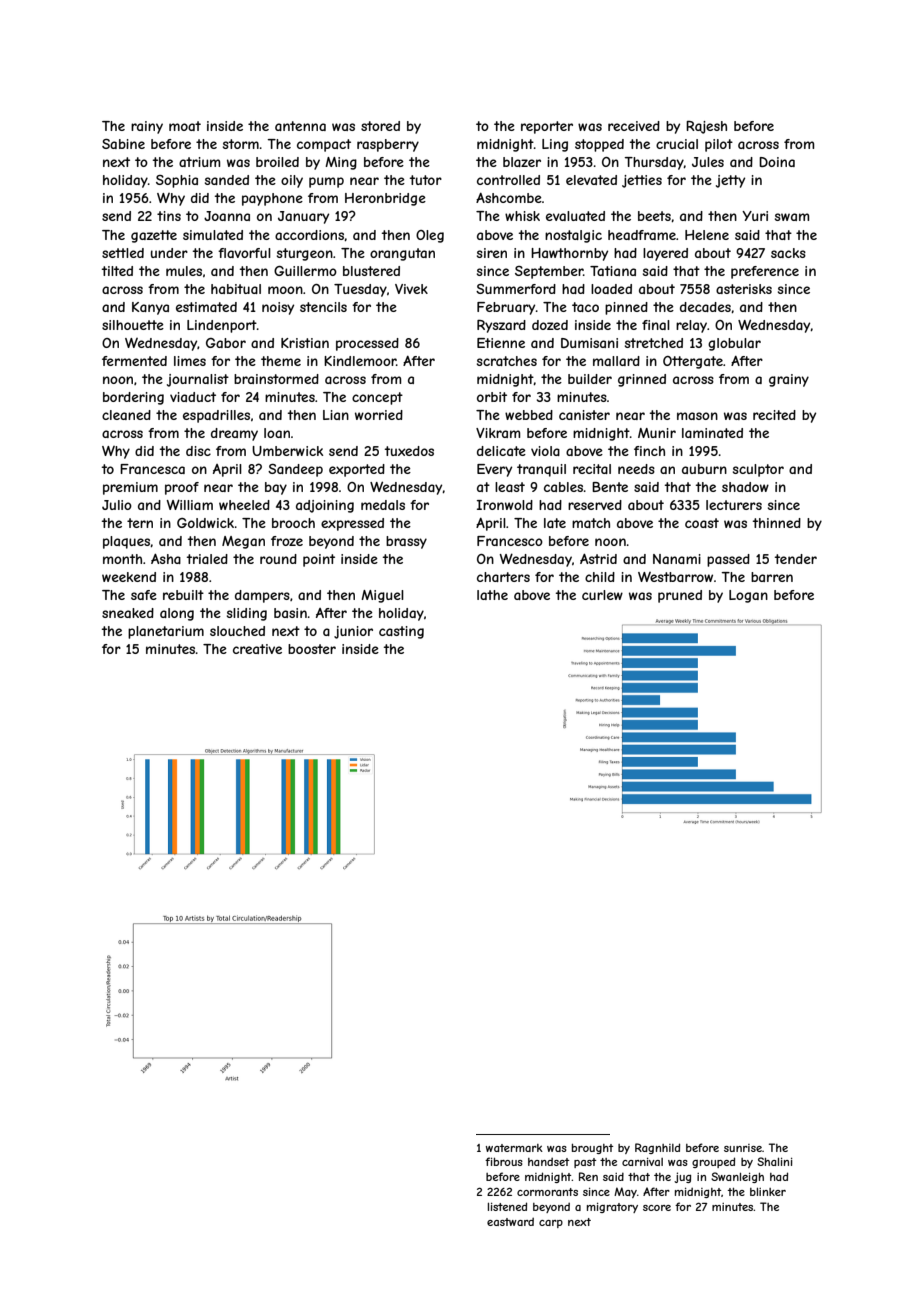 The height and width of the document is (1308, 924). I want to click on tender, so click(796, 559).
